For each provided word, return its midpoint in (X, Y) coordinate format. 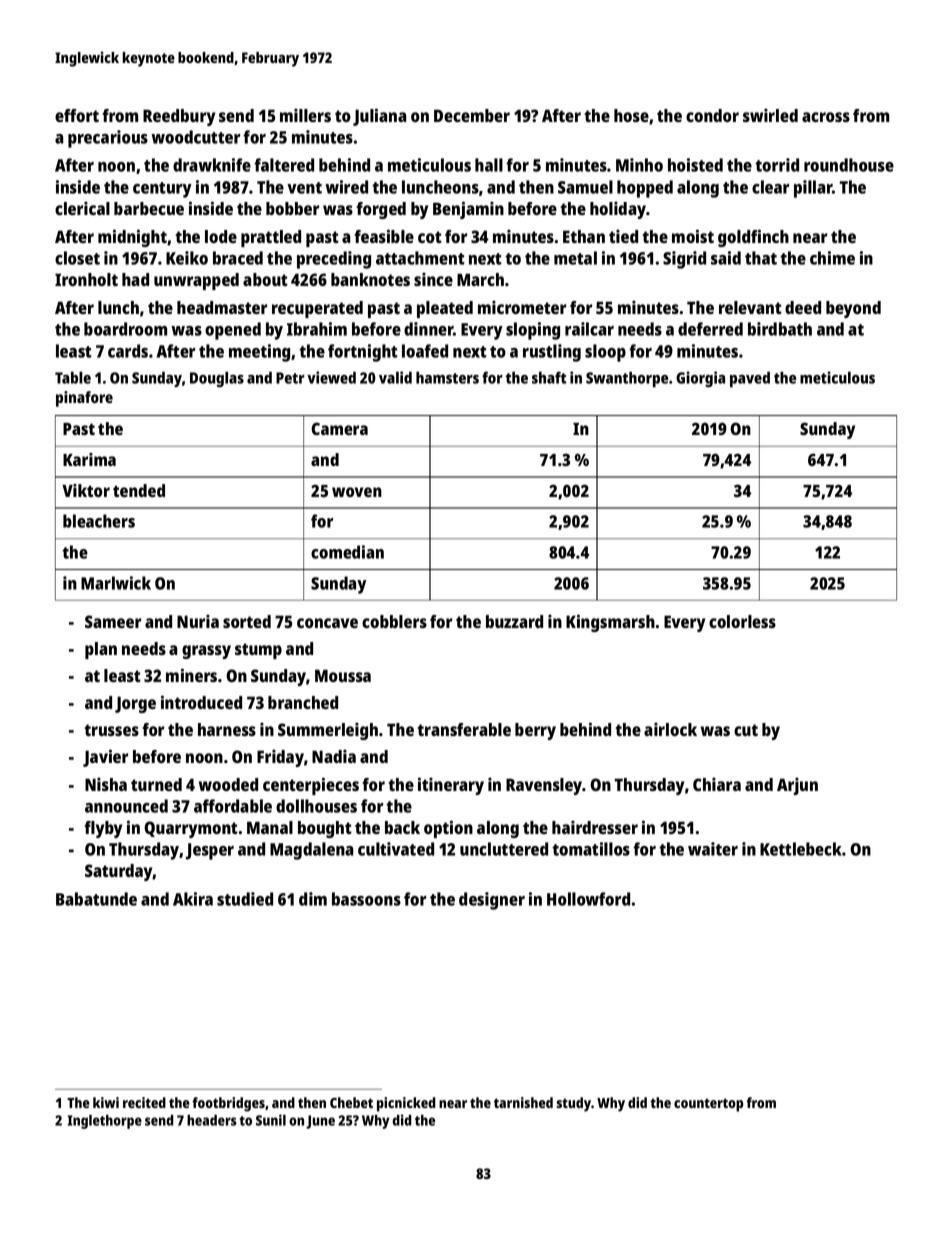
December (472, 115)
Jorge (135, 704)
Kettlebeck (801, 849)
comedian (347, 552)
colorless (742, 621)
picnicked (406, 1104)
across (826, 117)
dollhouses (316, 806)
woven (357, 492)
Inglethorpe (104, 1122)
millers (305, 115)
